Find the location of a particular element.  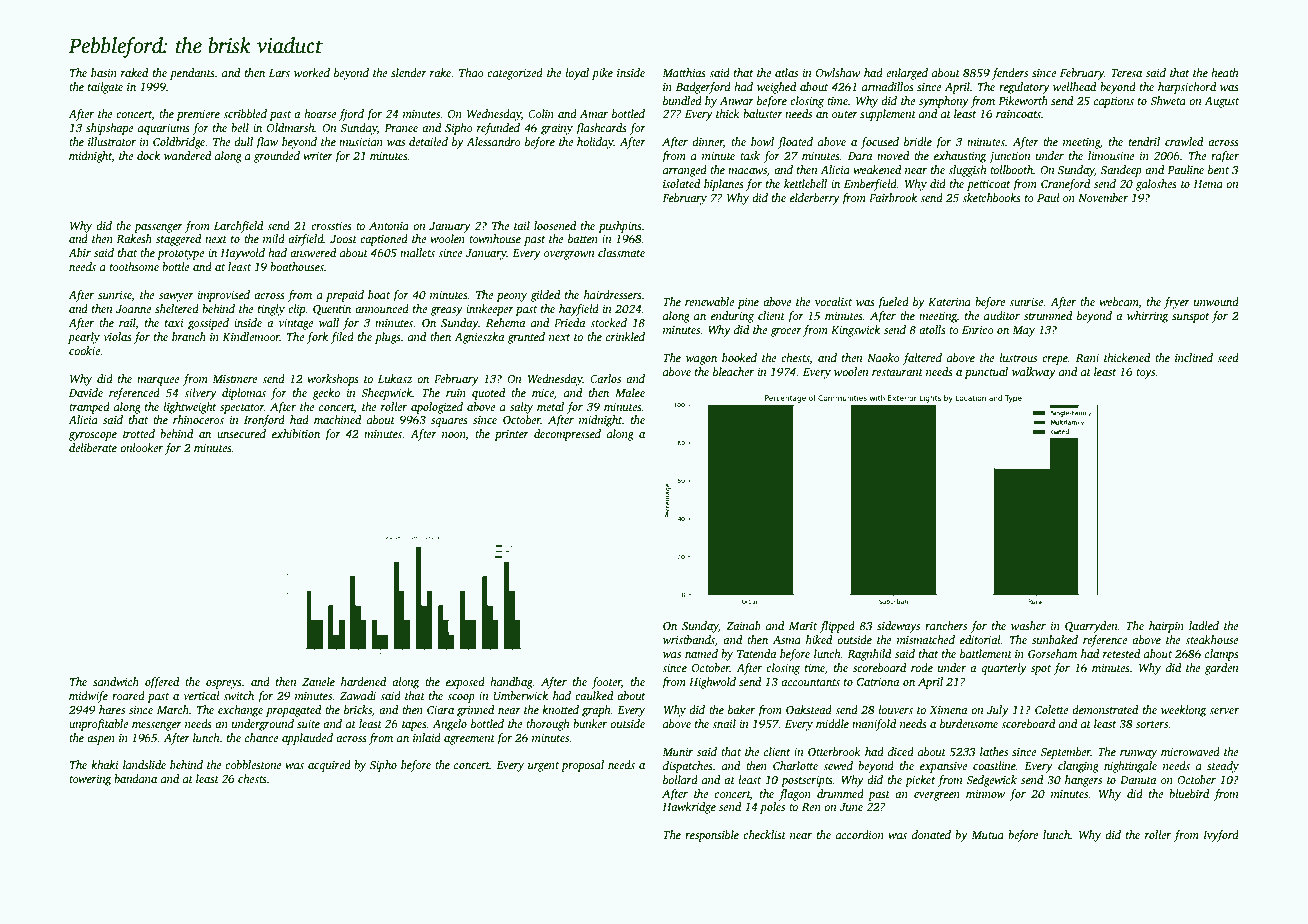

toys is located at coordinates (1146, 374).
